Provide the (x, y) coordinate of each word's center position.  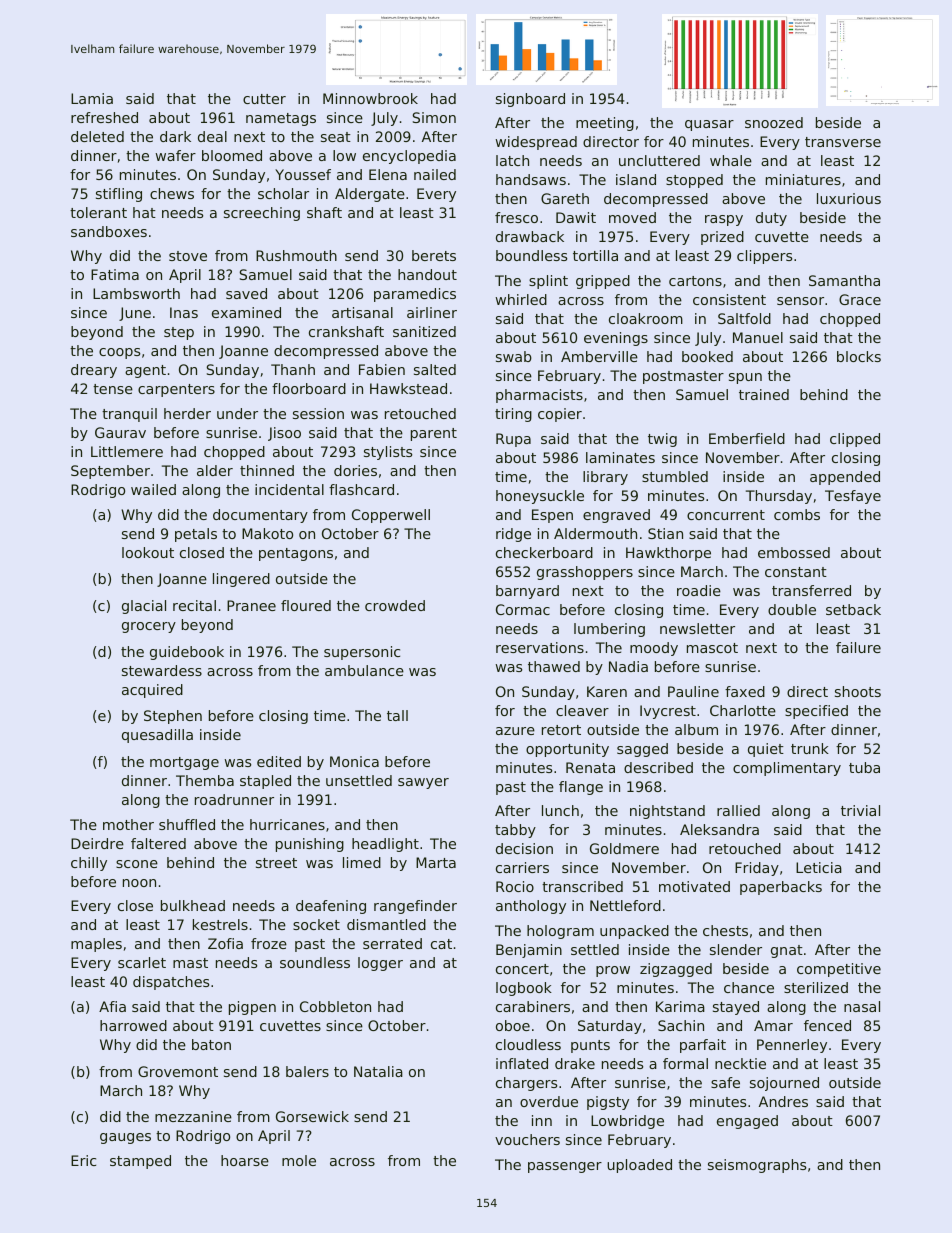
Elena (388, 174)
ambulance (364, 670)
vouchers (527, 1139)
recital (194, 605)
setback (853, 609)
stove (188, 256)
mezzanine (193, 1116)
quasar (709, 125)
